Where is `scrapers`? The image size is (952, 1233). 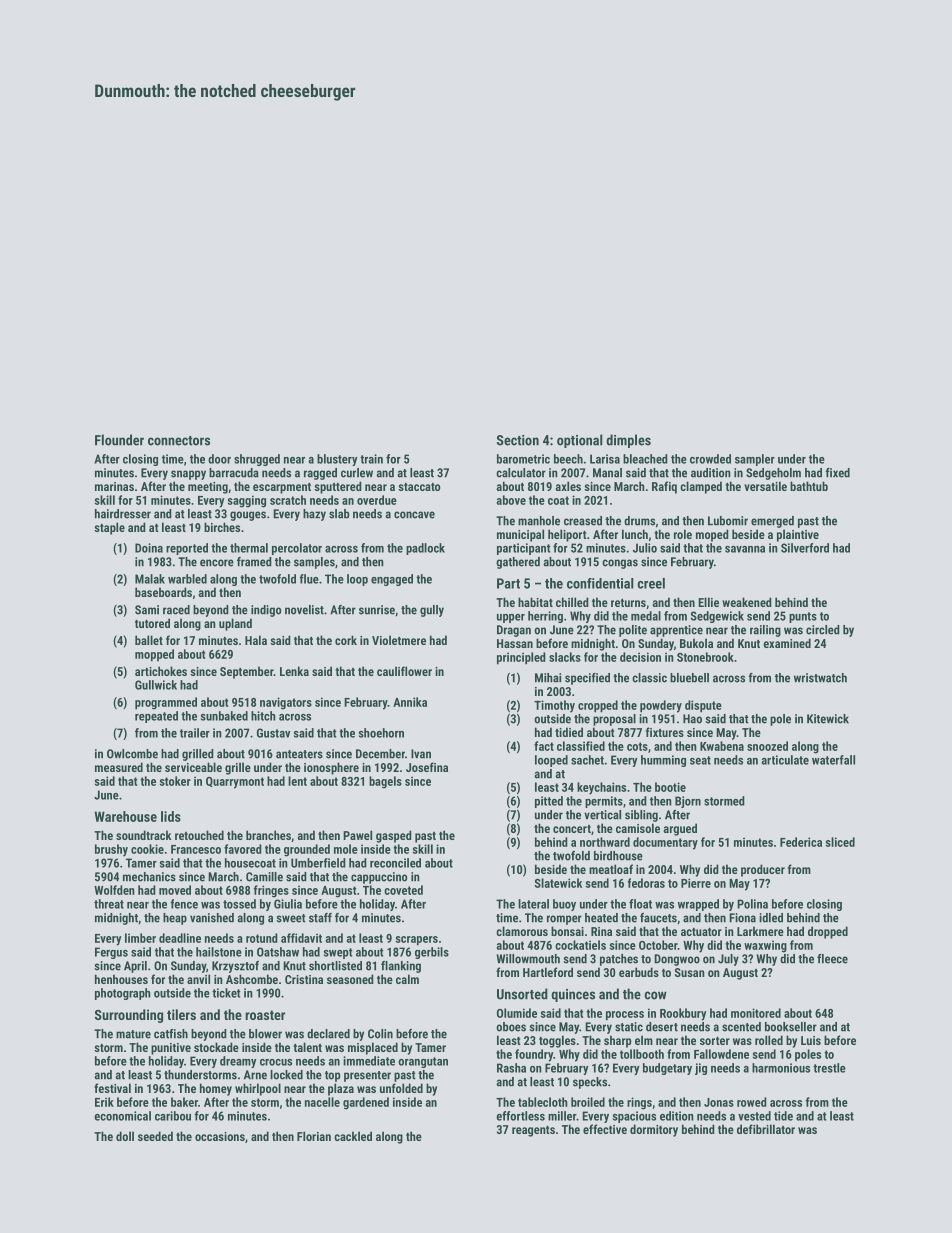 scrapers is located at coordinates (417, 941).
